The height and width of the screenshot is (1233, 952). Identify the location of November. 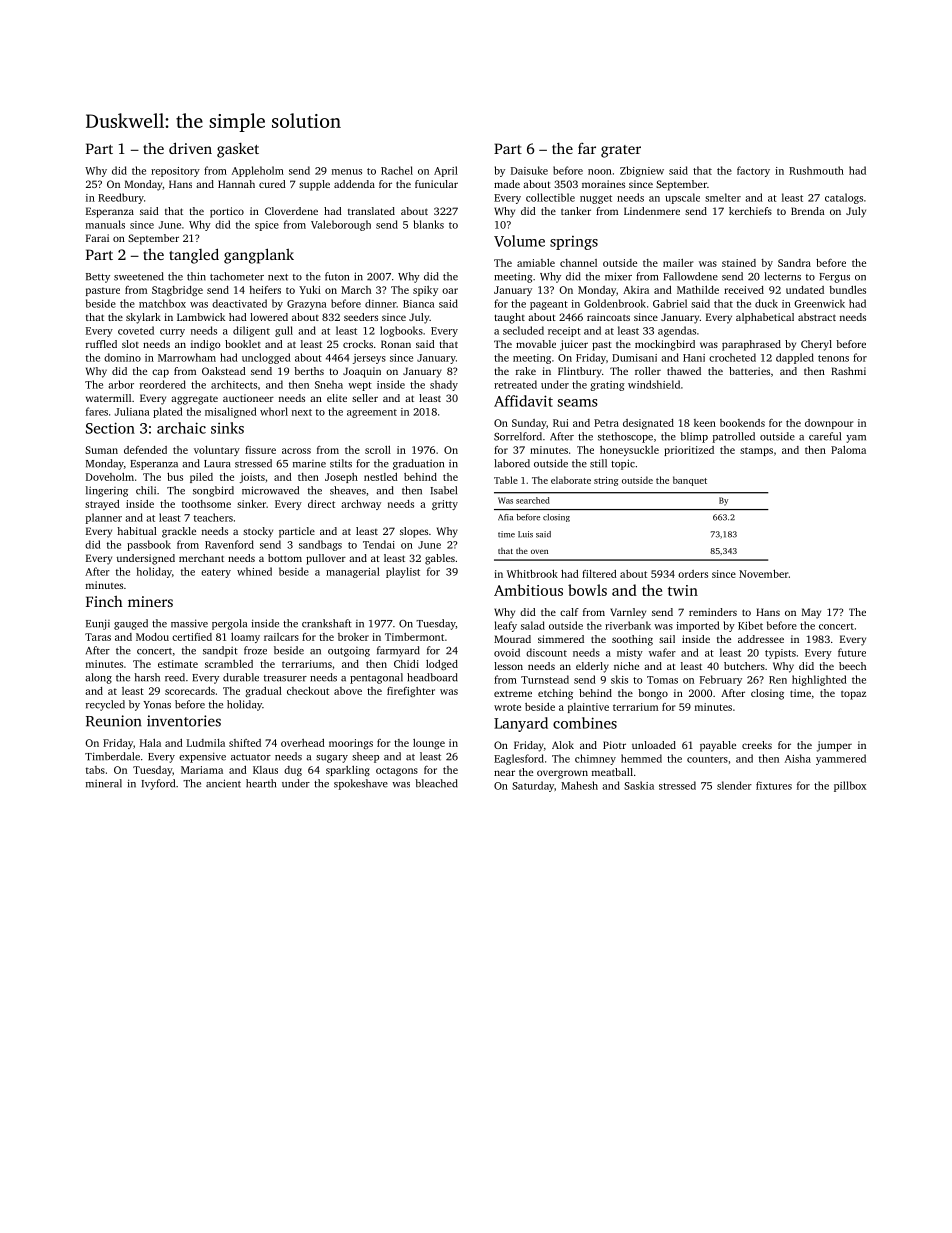
(763, 574).
